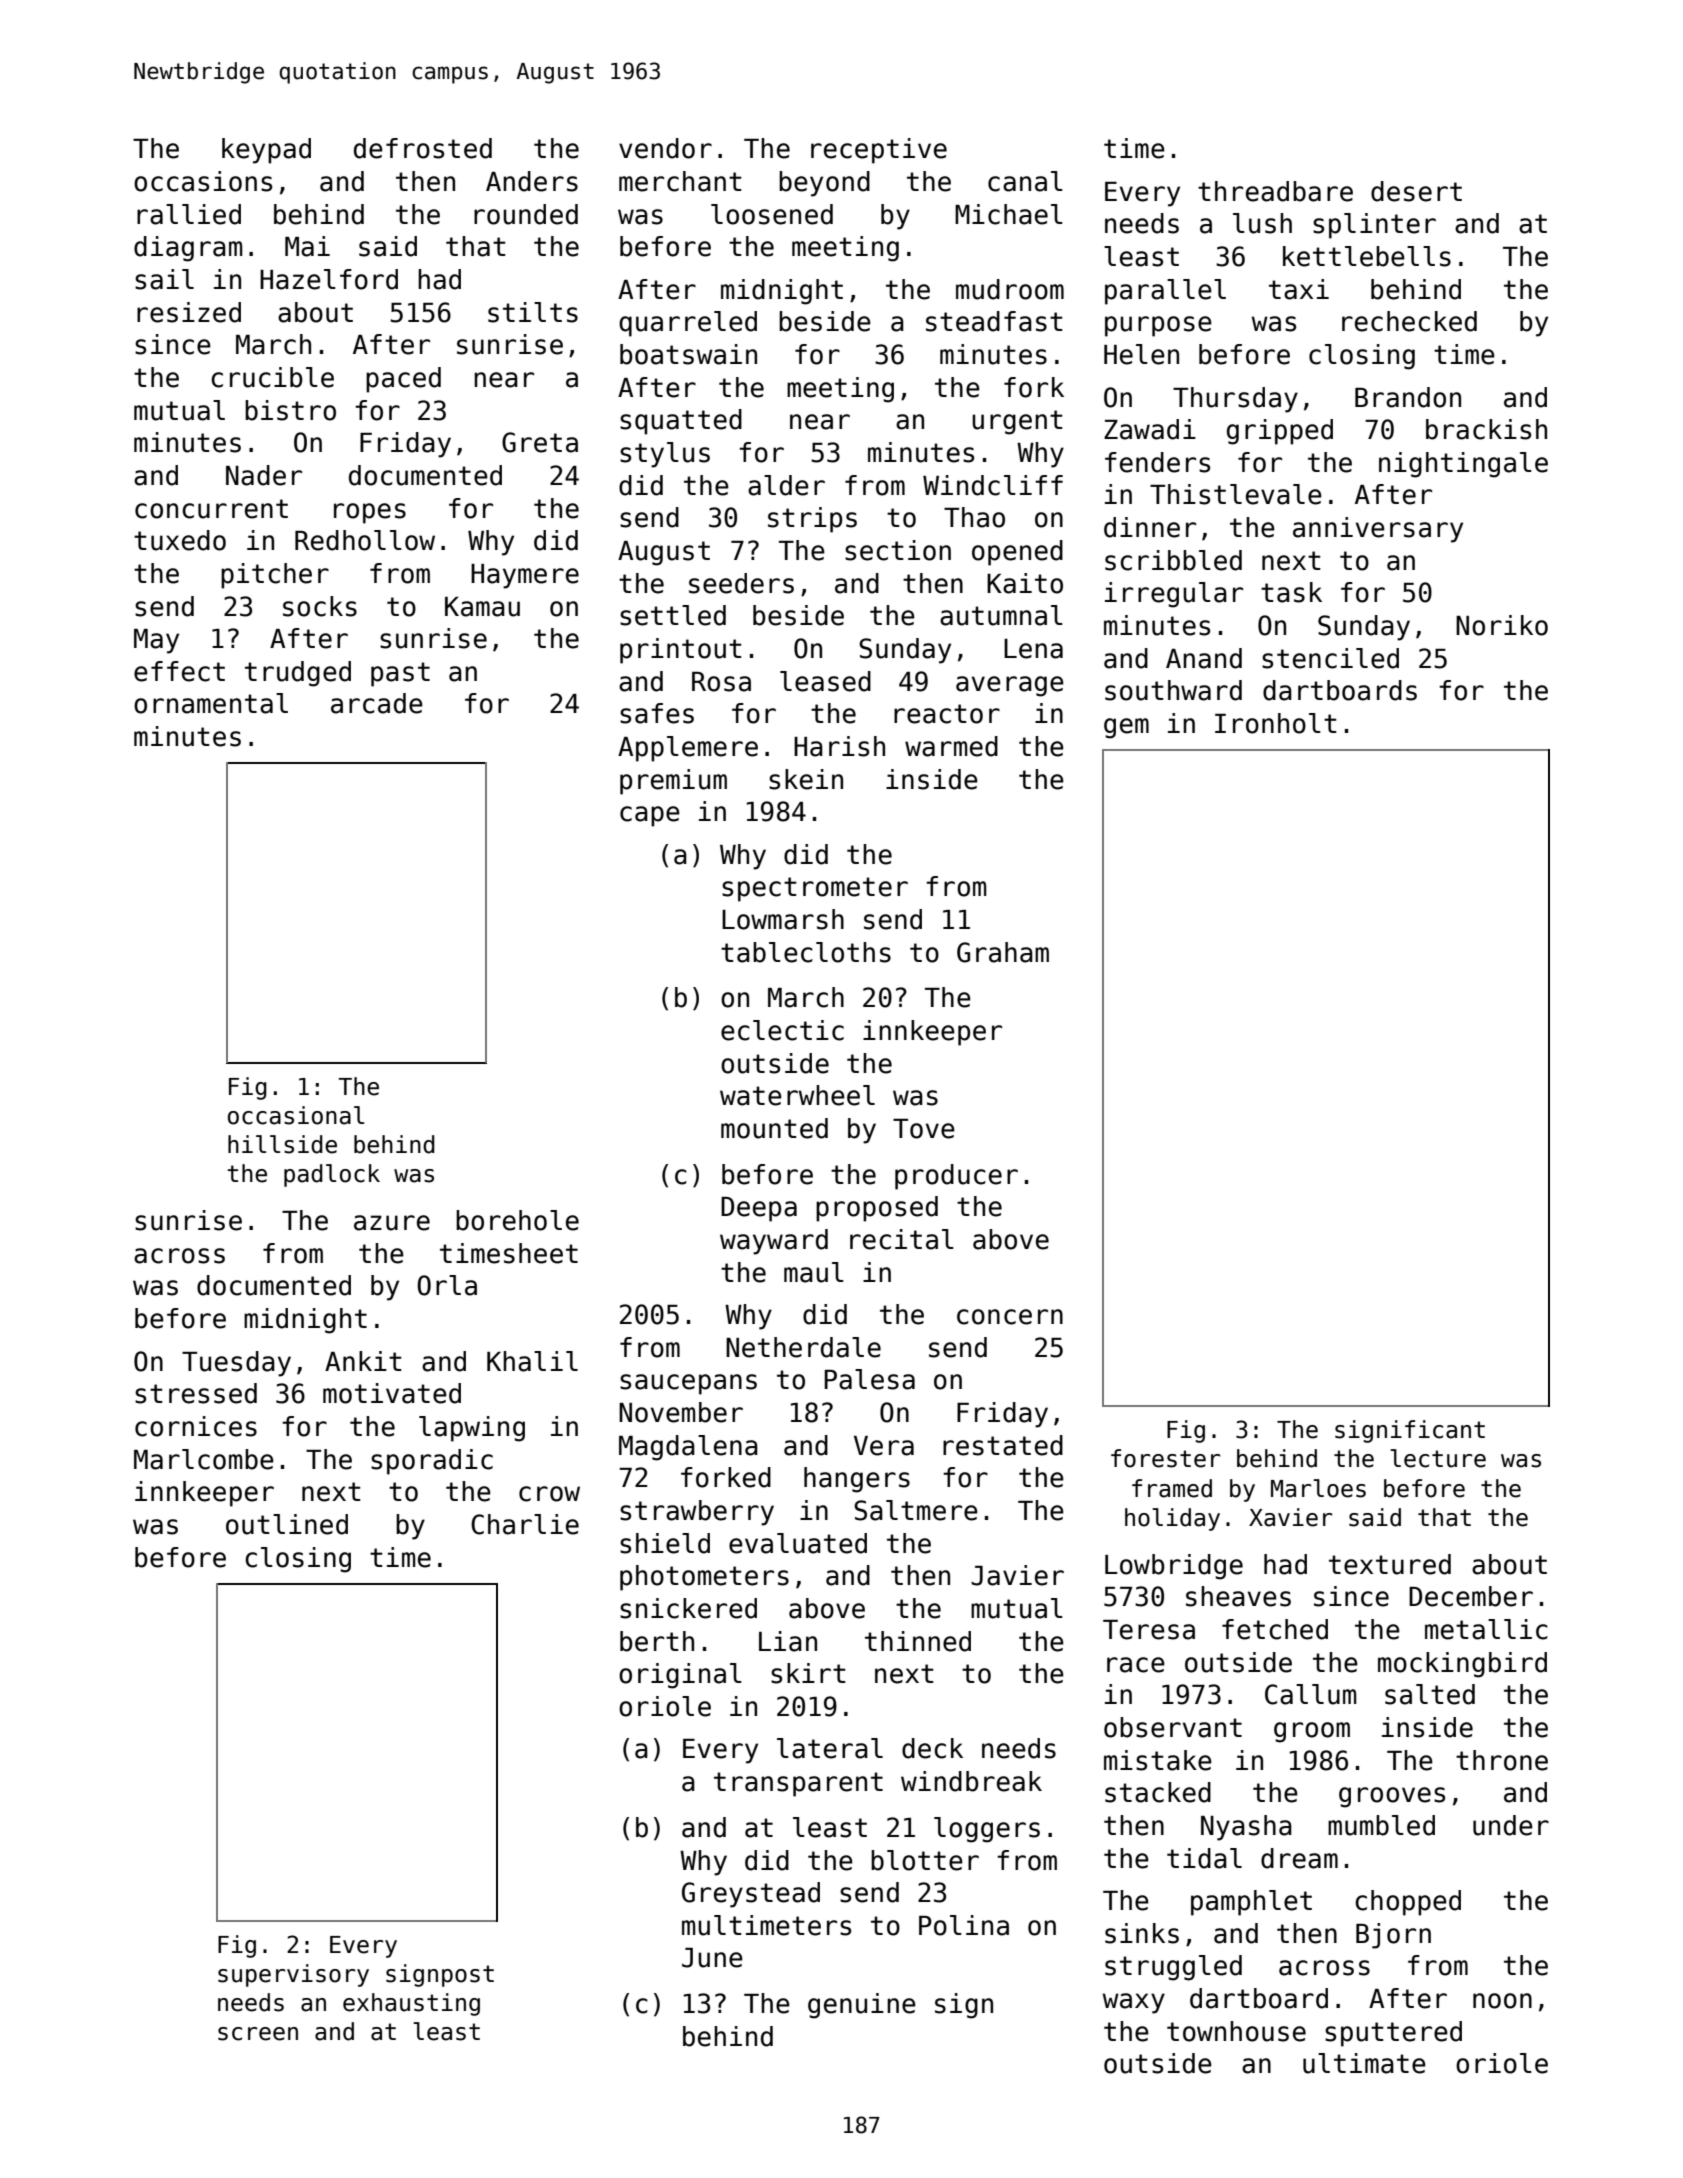 Image resolution: width=1683 pixels, height=2178 pixels. Describe the element at coordinates (862, 2006) in the document. I see `genuine` at that location.
